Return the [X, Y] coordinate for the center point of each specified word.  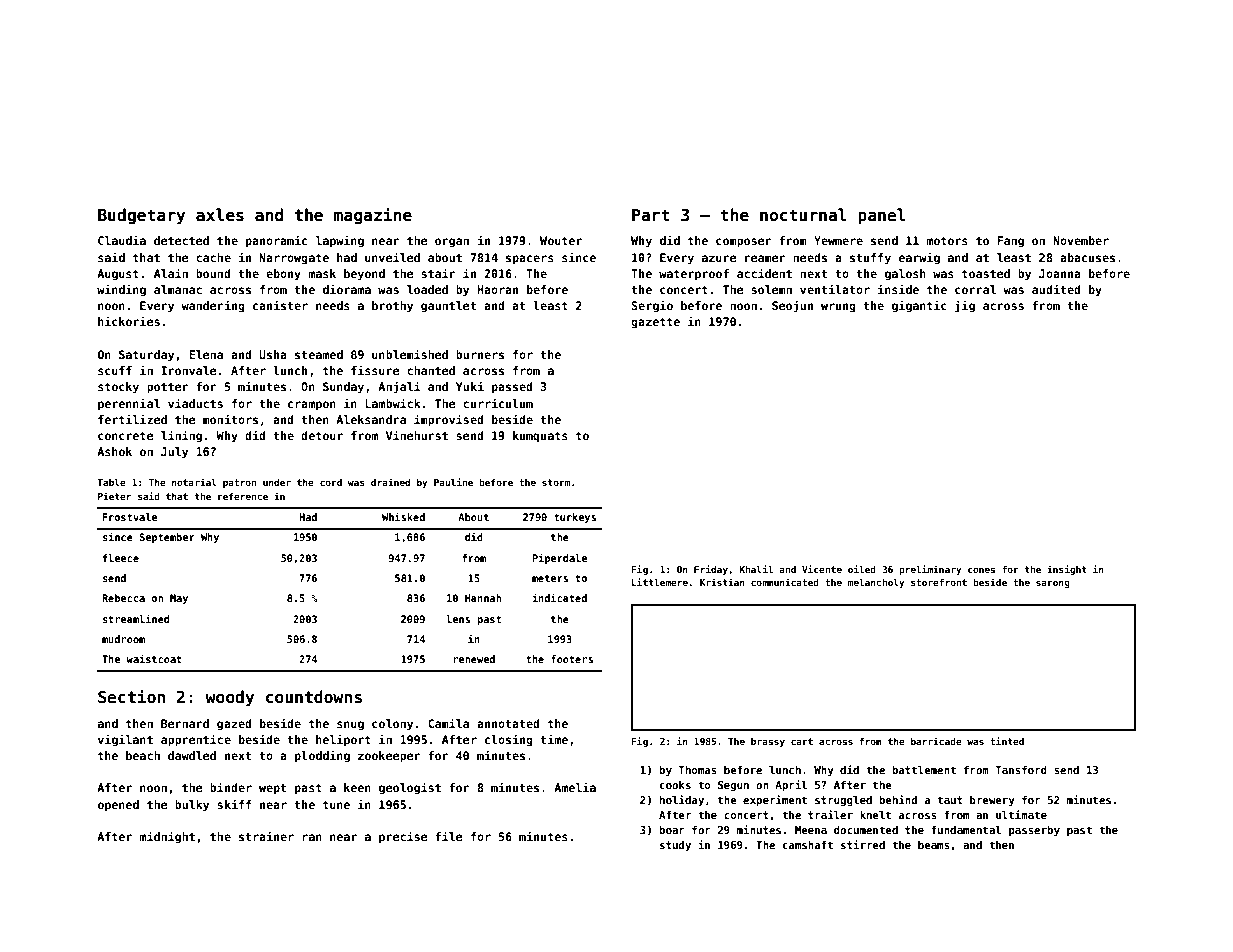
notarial [194, 482]
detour [322, 435]
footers [572, 659]
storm [556, 482]
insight [1067, 570]
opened [118, 806]
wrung [838, 308]
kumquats [540, 437]
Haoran [497, 289]
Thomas [698, 770]
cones [981, 570]
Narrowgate [294, 259]
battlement [924, 769]
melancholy [876, 583]
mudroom [123, 639]
